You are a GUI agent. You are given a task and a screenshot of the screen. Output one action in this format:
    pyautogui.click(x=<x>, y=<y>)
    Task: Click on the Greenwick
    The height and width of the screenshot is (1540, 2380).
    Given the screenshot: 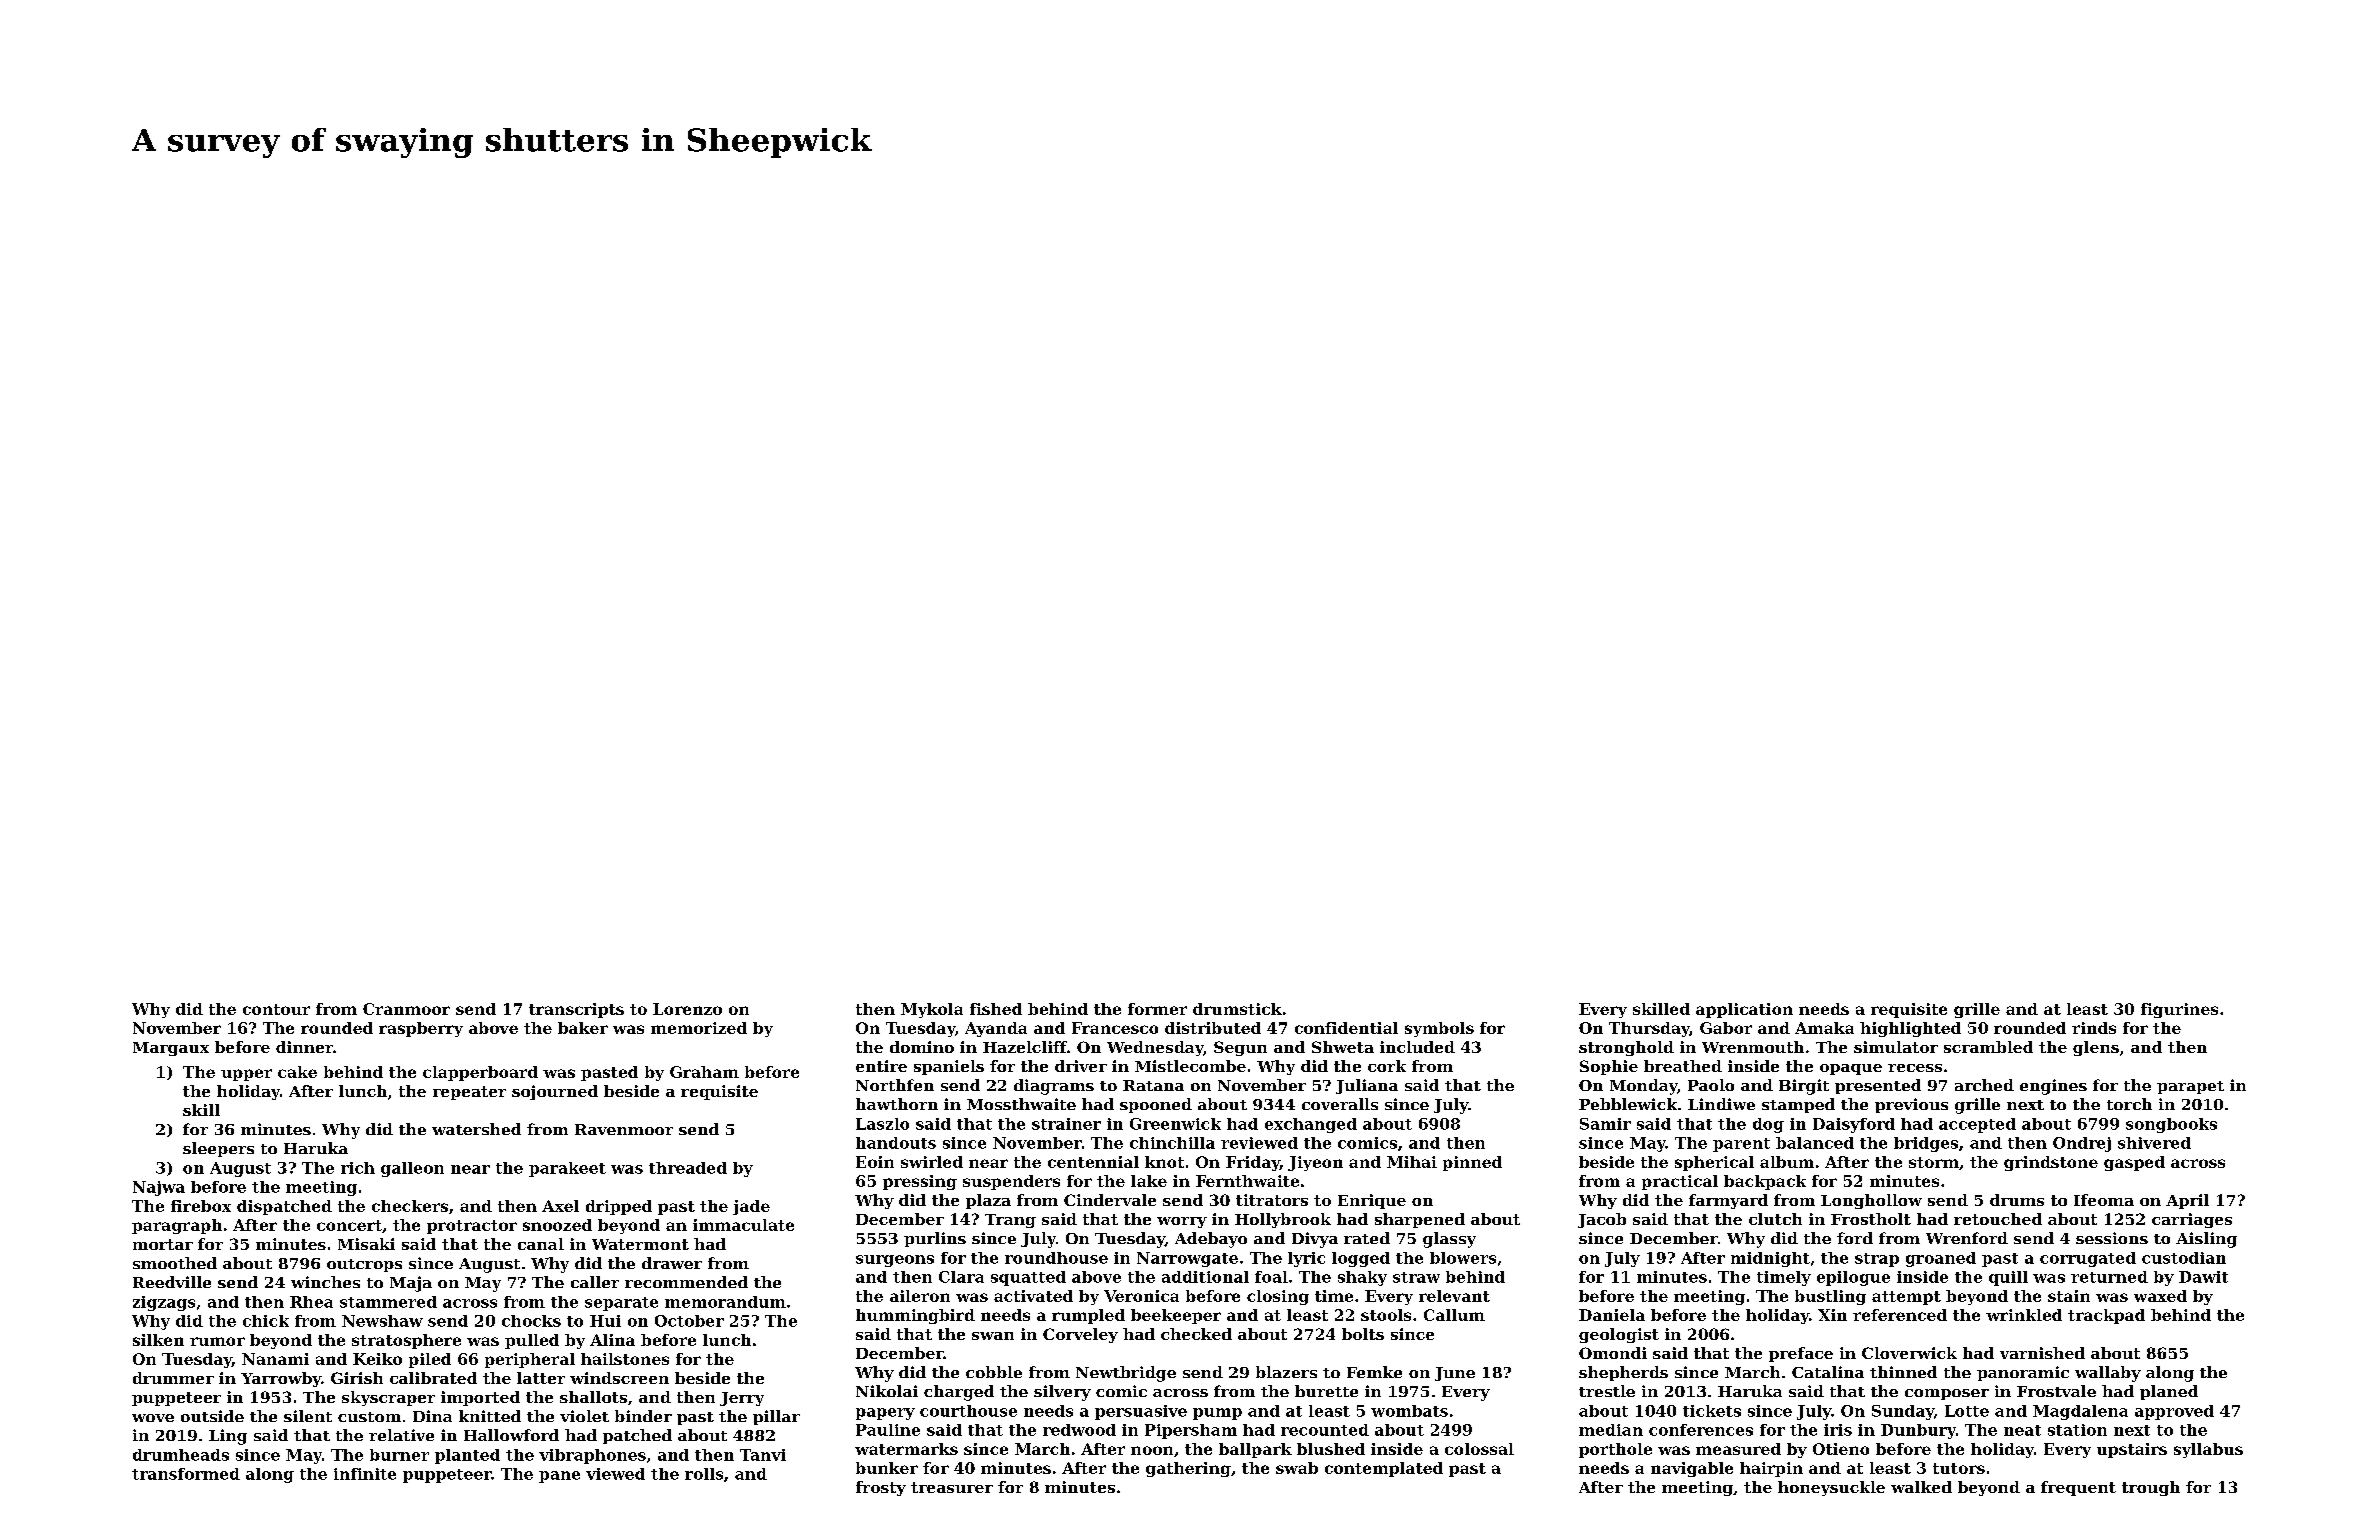 What is the action you would take?
    pyautogui.click(x=1175, y=1124)
